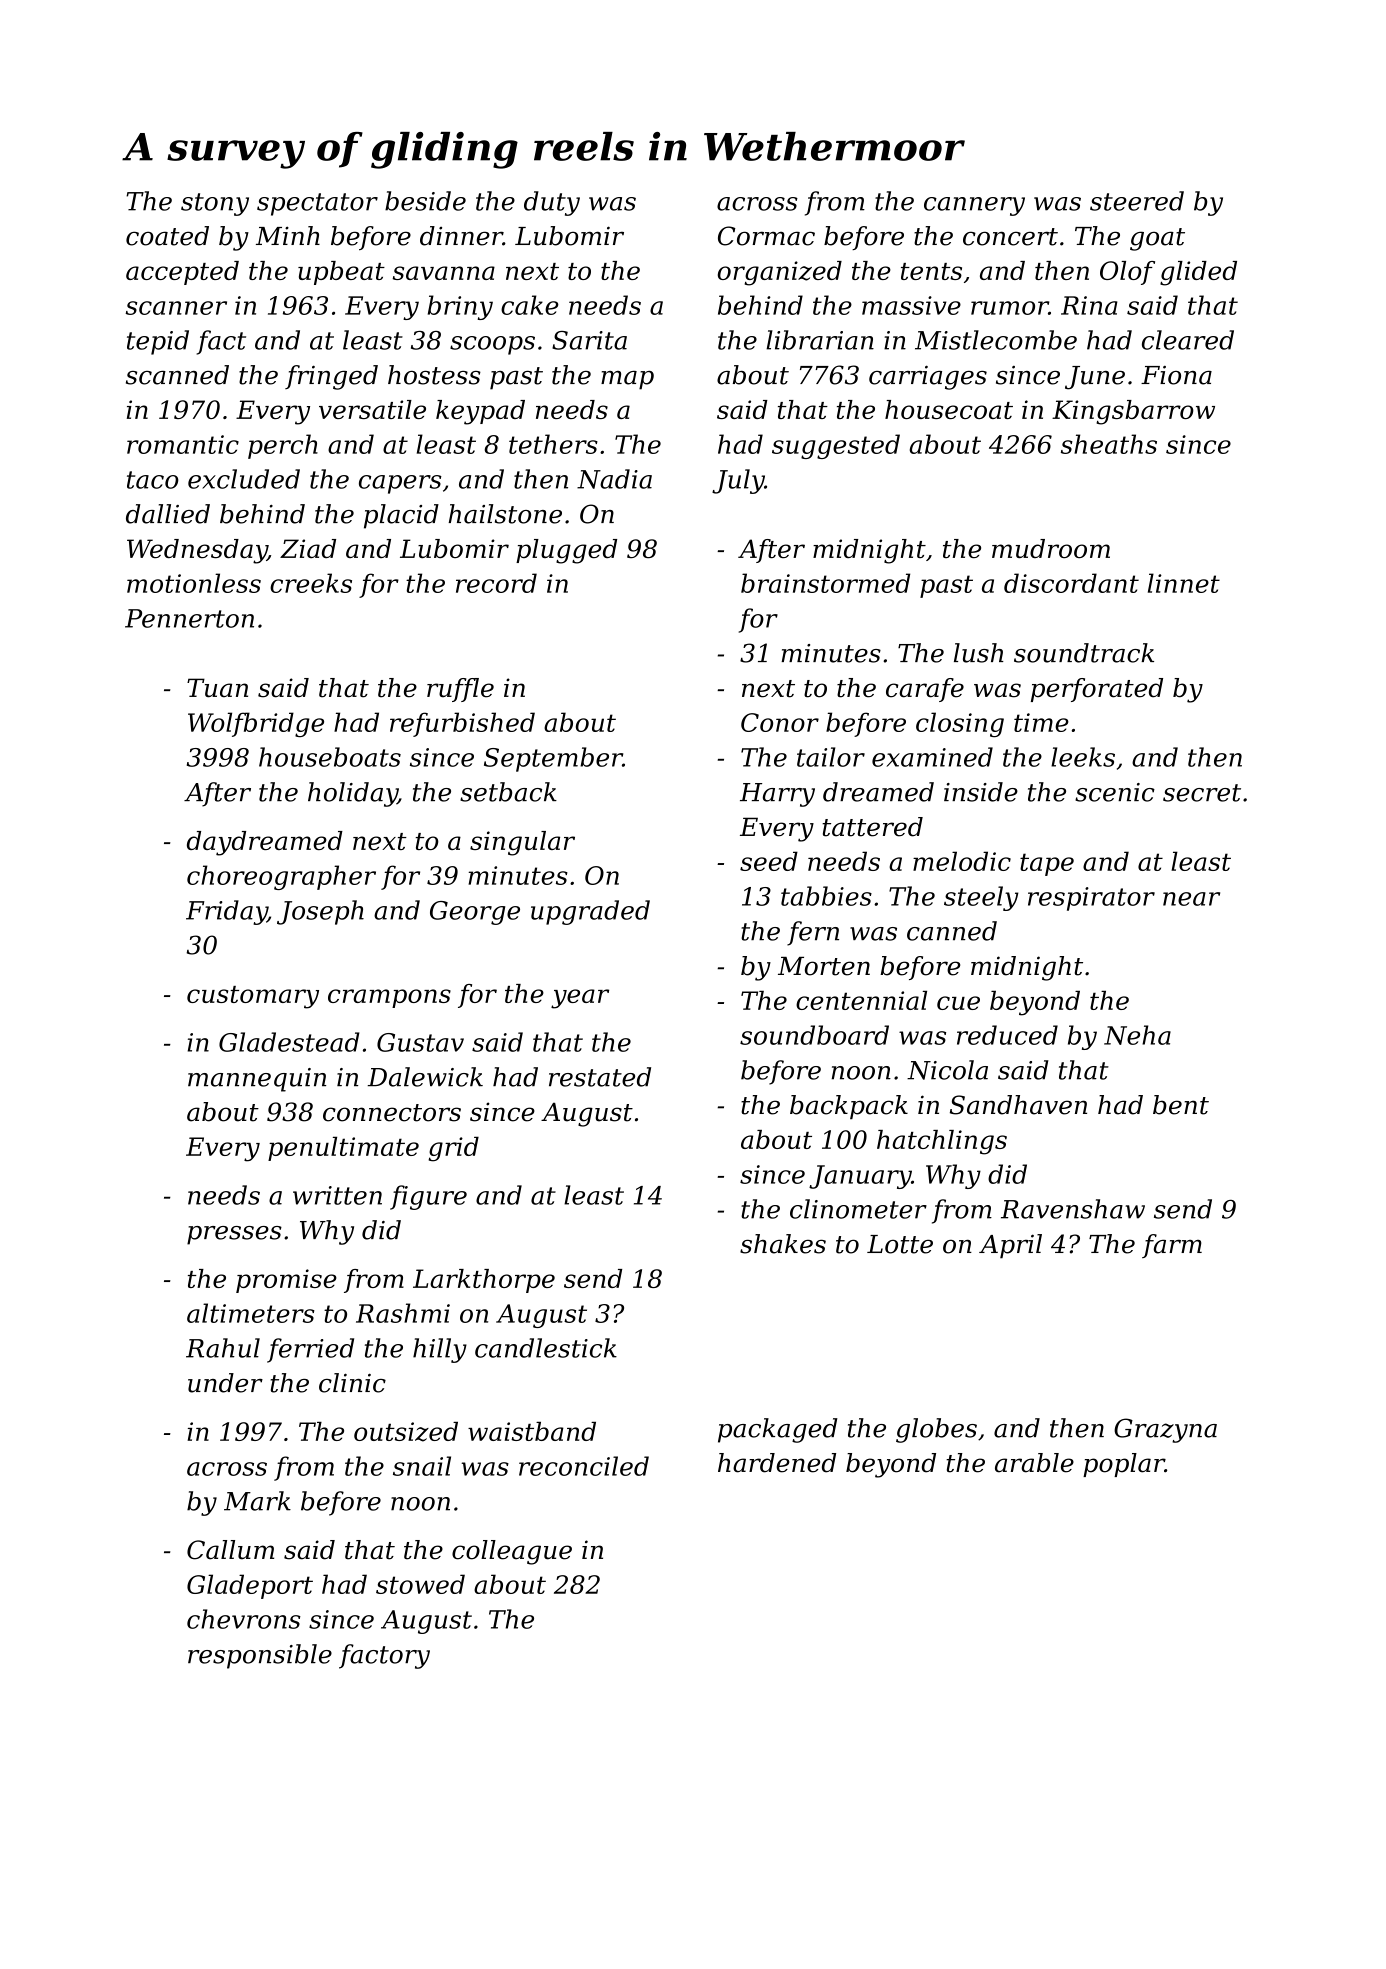  What do you see at coordinates (1007, 1035) in the screenshot?
I see `reduced` at bounding box center [1007, 1035].
